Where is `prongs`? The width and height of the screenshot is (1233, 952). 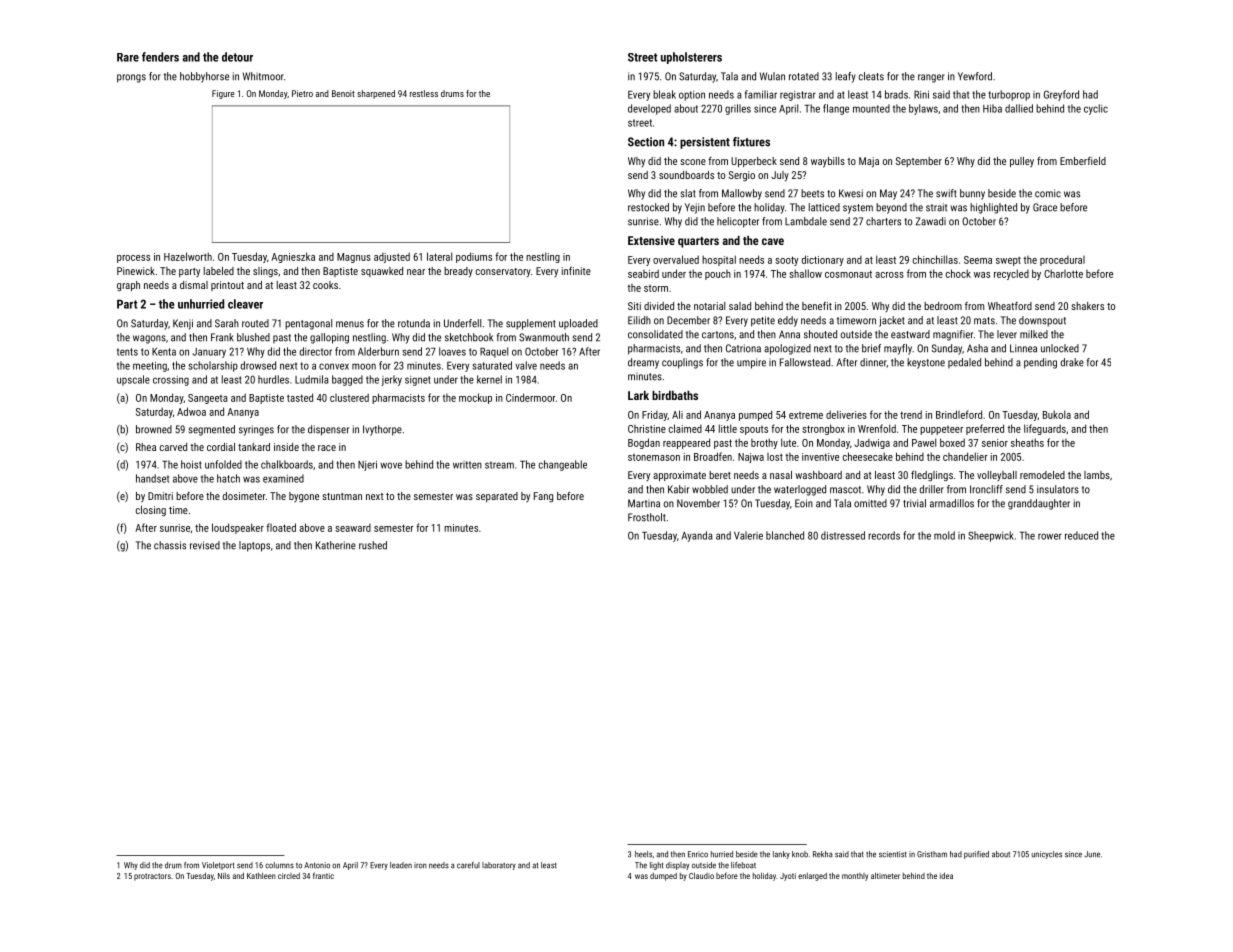 prongs is located at coordinates (131, 78).
